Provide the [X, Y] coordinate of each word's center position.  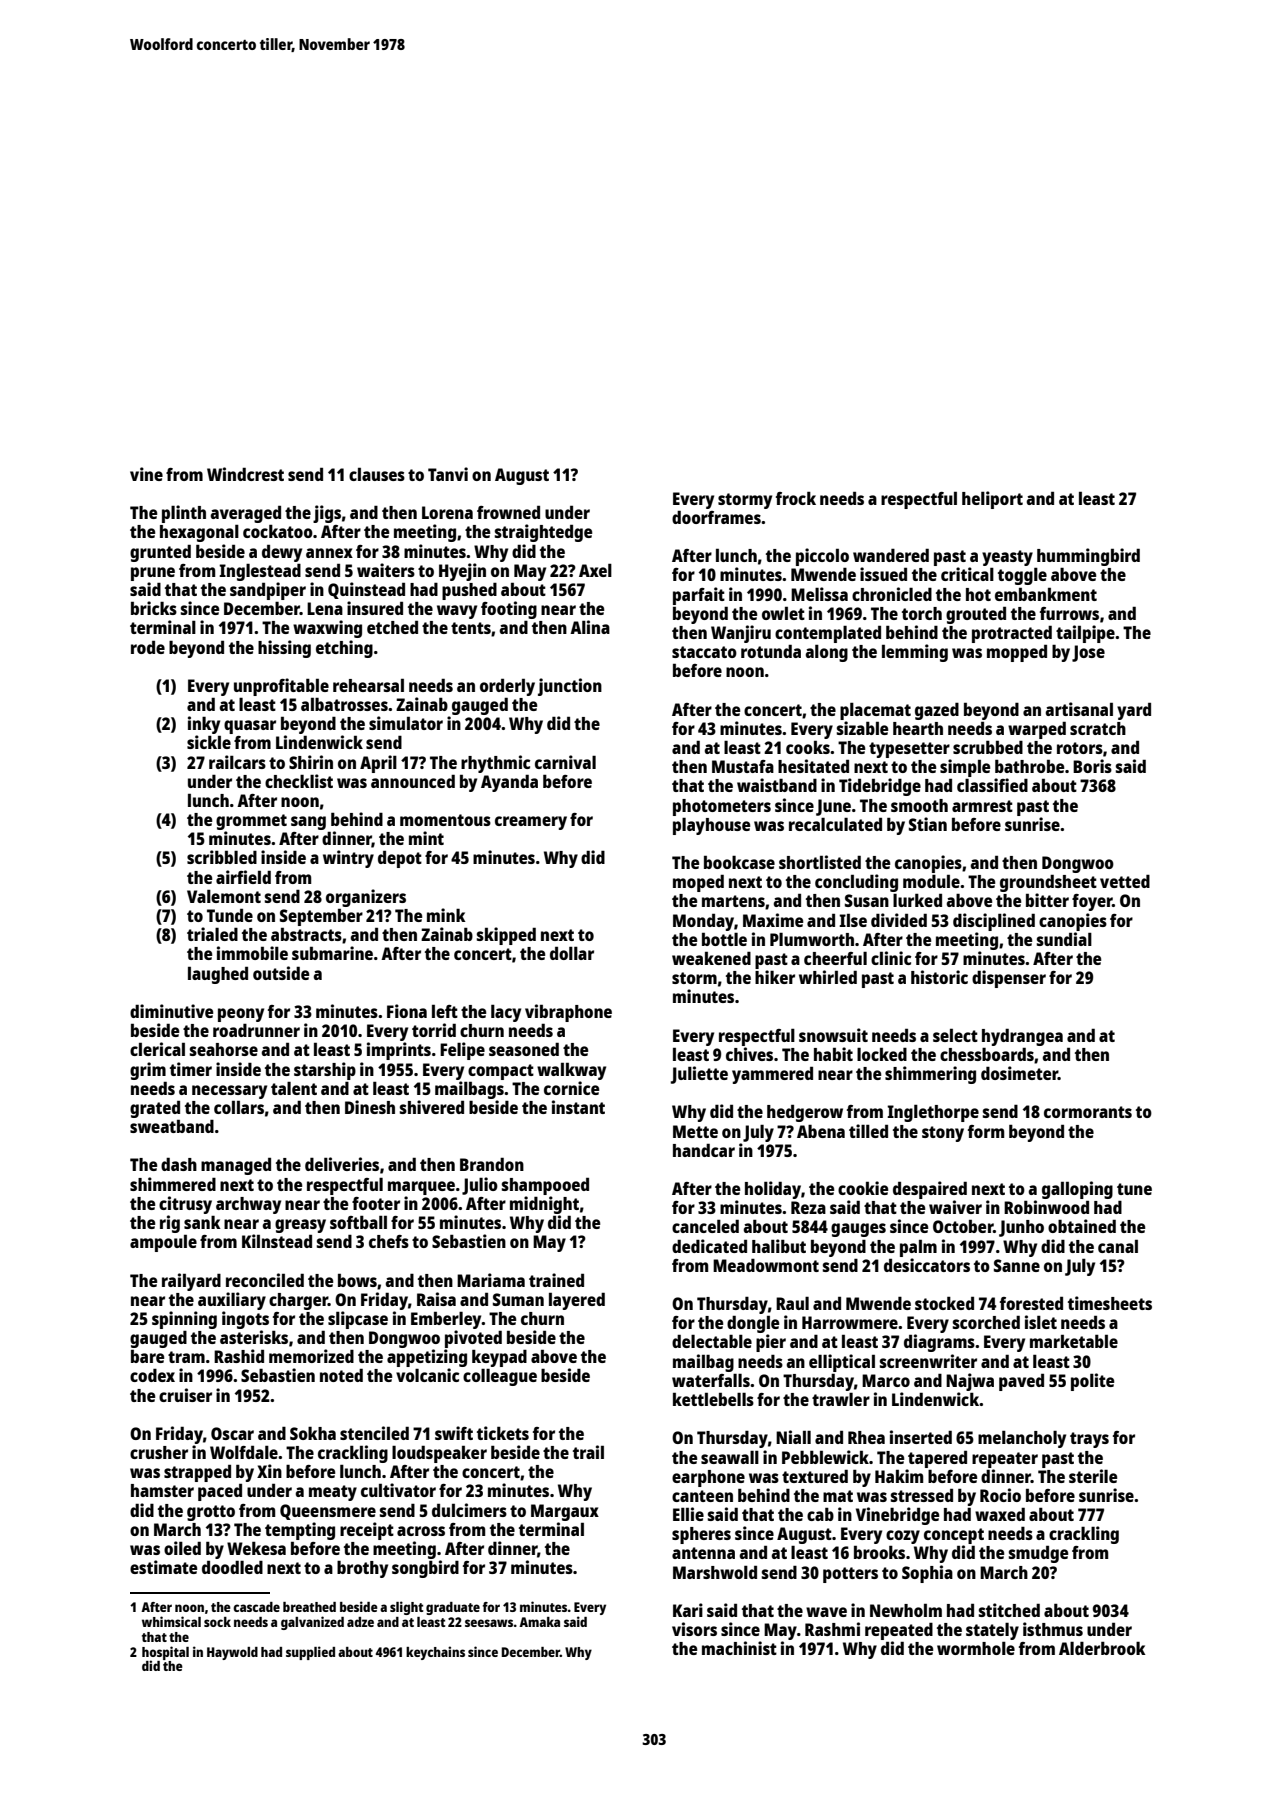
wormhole [976, 1648]
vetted [1125, 881]
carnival [565, 762]
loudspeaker [439, 1454]
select [955, 1035]
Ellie [688, 1514]
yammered [772, 1075]
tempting [300, 1531]
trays [1089, 1440]
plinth [184, 514]
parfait [699, 596]
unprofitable [281, 687]
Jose [1088, 653]
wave [826, 1612]
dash [179, 1164]
